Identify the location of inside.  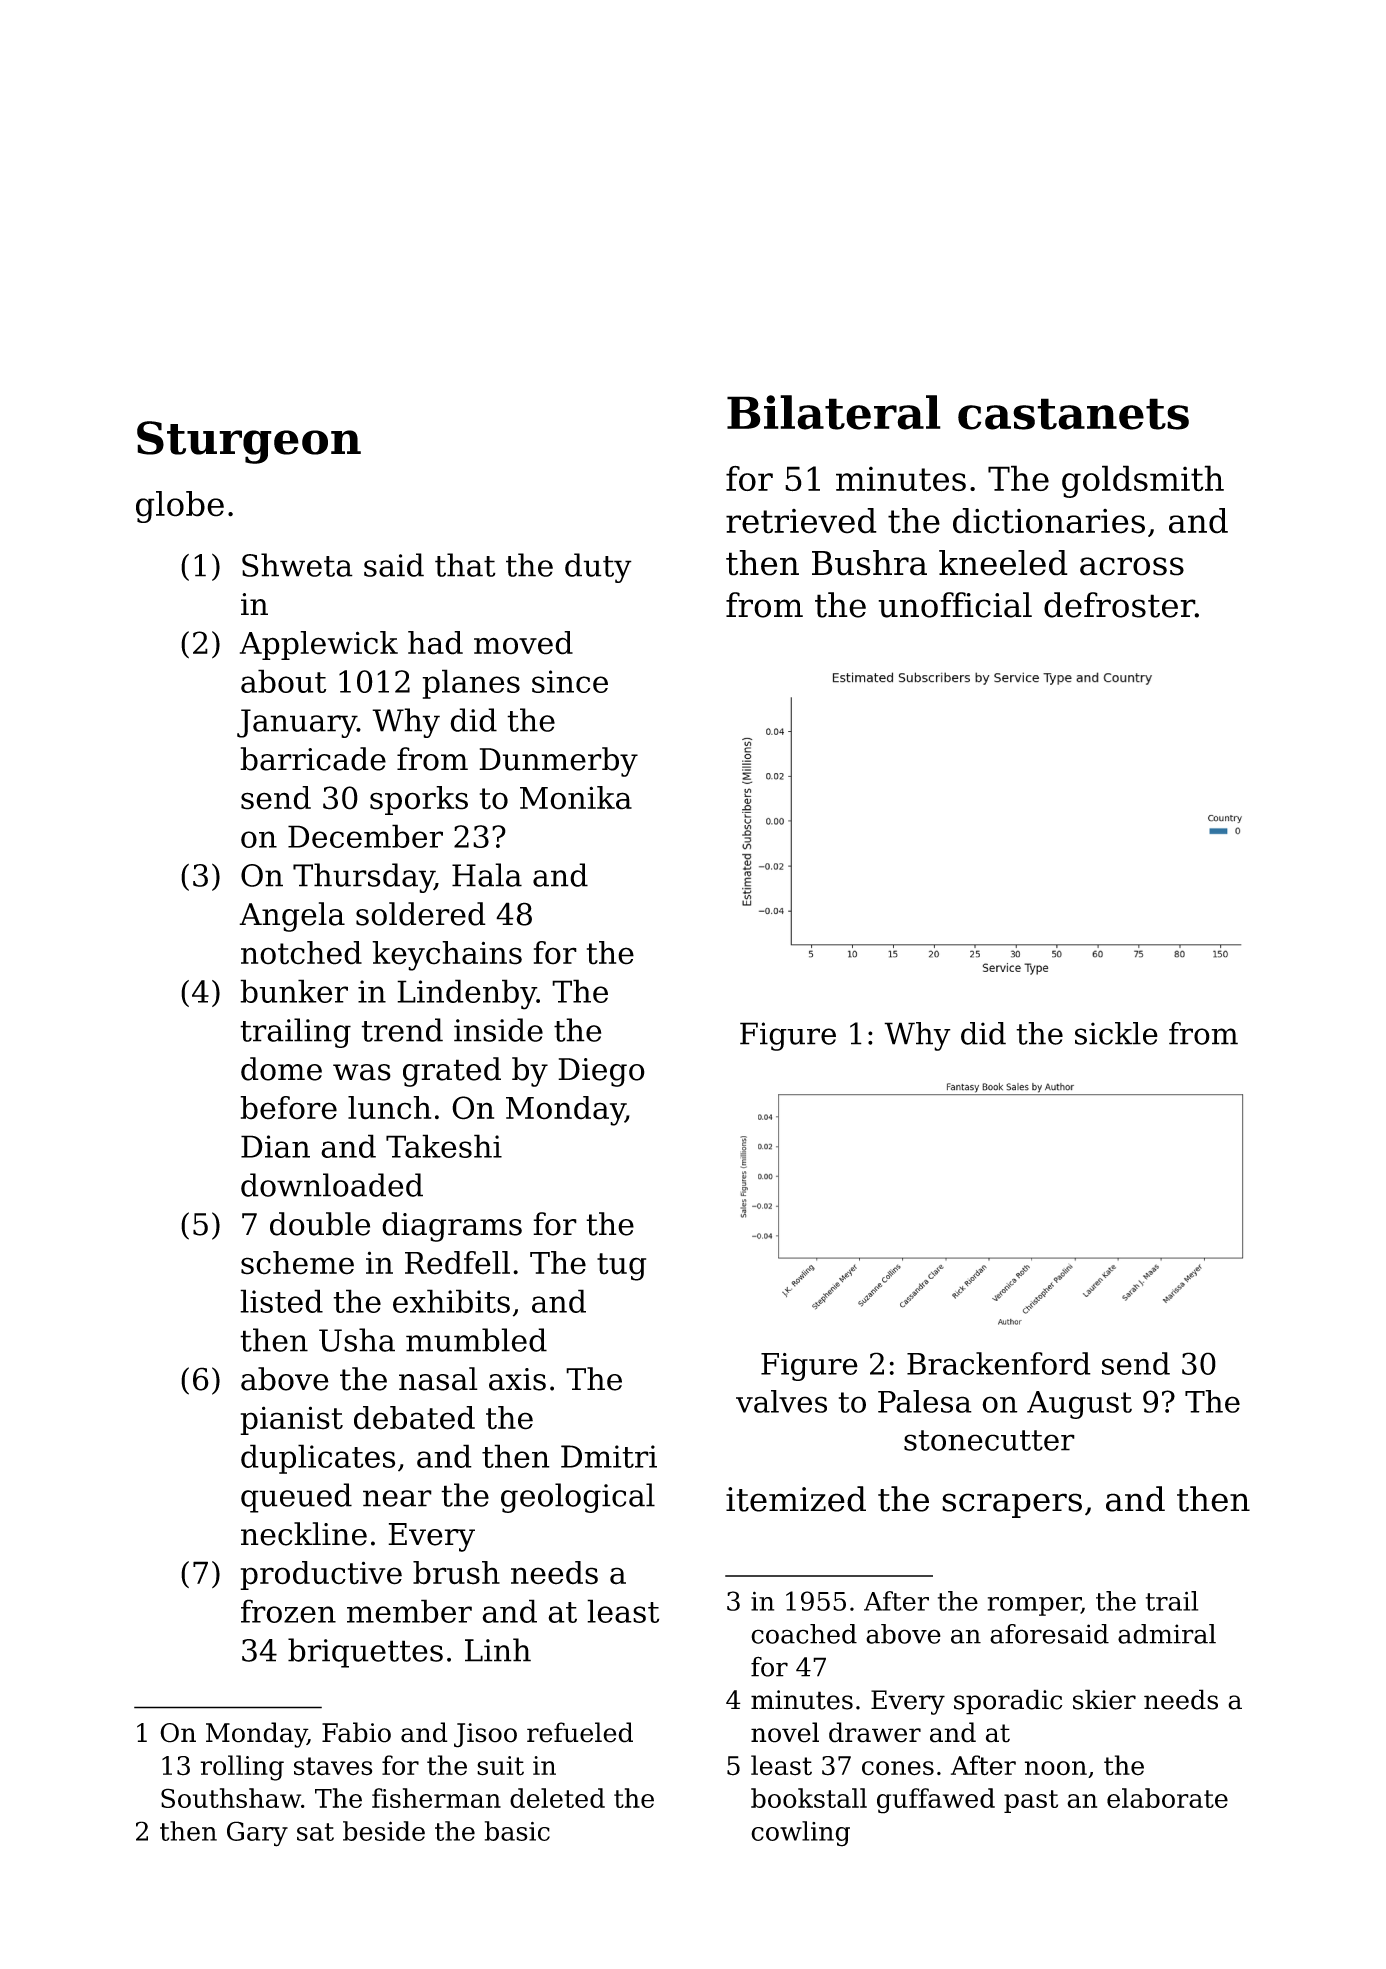
(498, 1030).
